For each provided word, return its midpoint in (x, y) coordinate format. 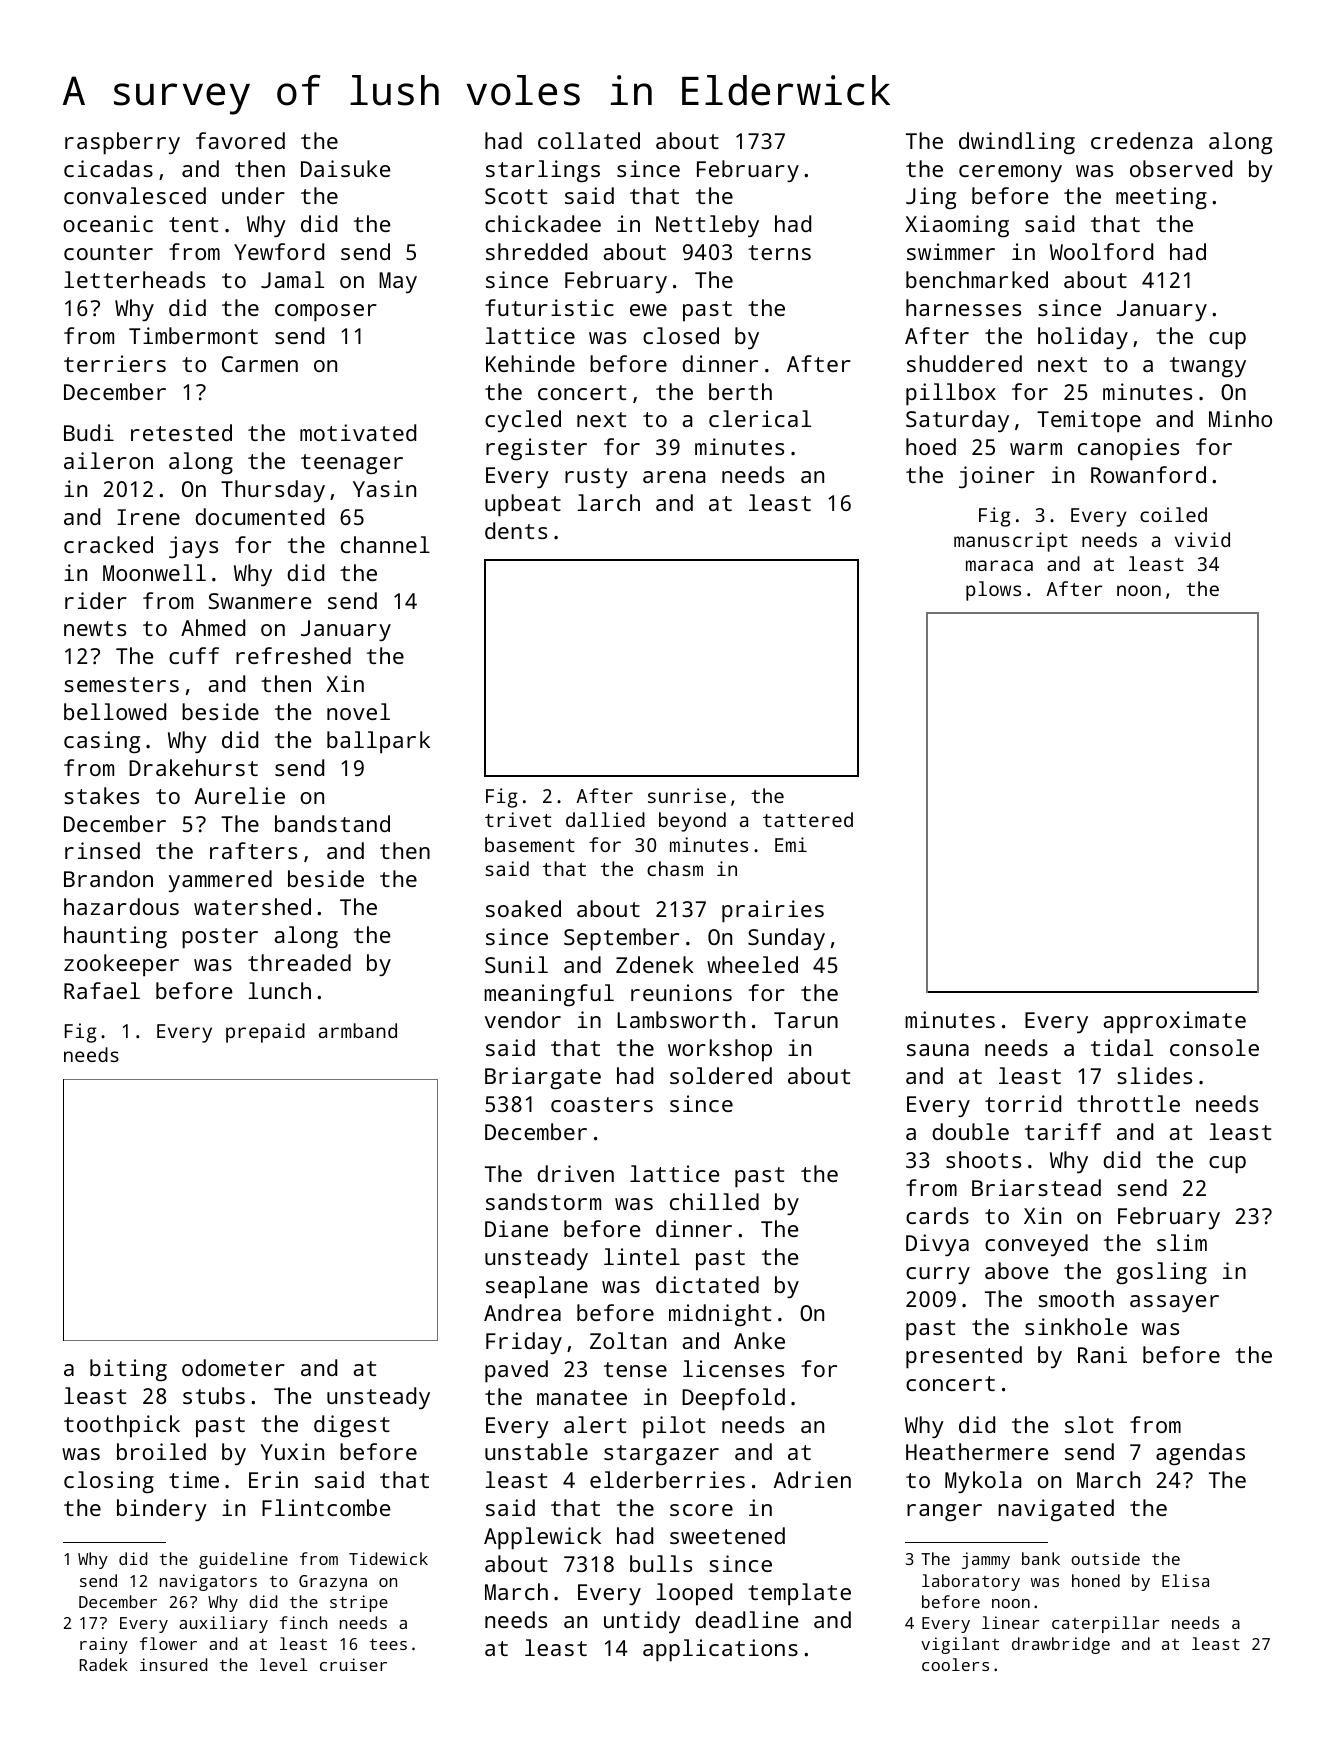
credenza (1141, 140)
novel (358, 711)
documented (259, 516)
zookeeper (121, 965)
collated (589, 140)
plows (993, 591)
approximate (1174, 1022)
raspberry (122, 143)
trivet (518, 819)
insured (173, 1664)
